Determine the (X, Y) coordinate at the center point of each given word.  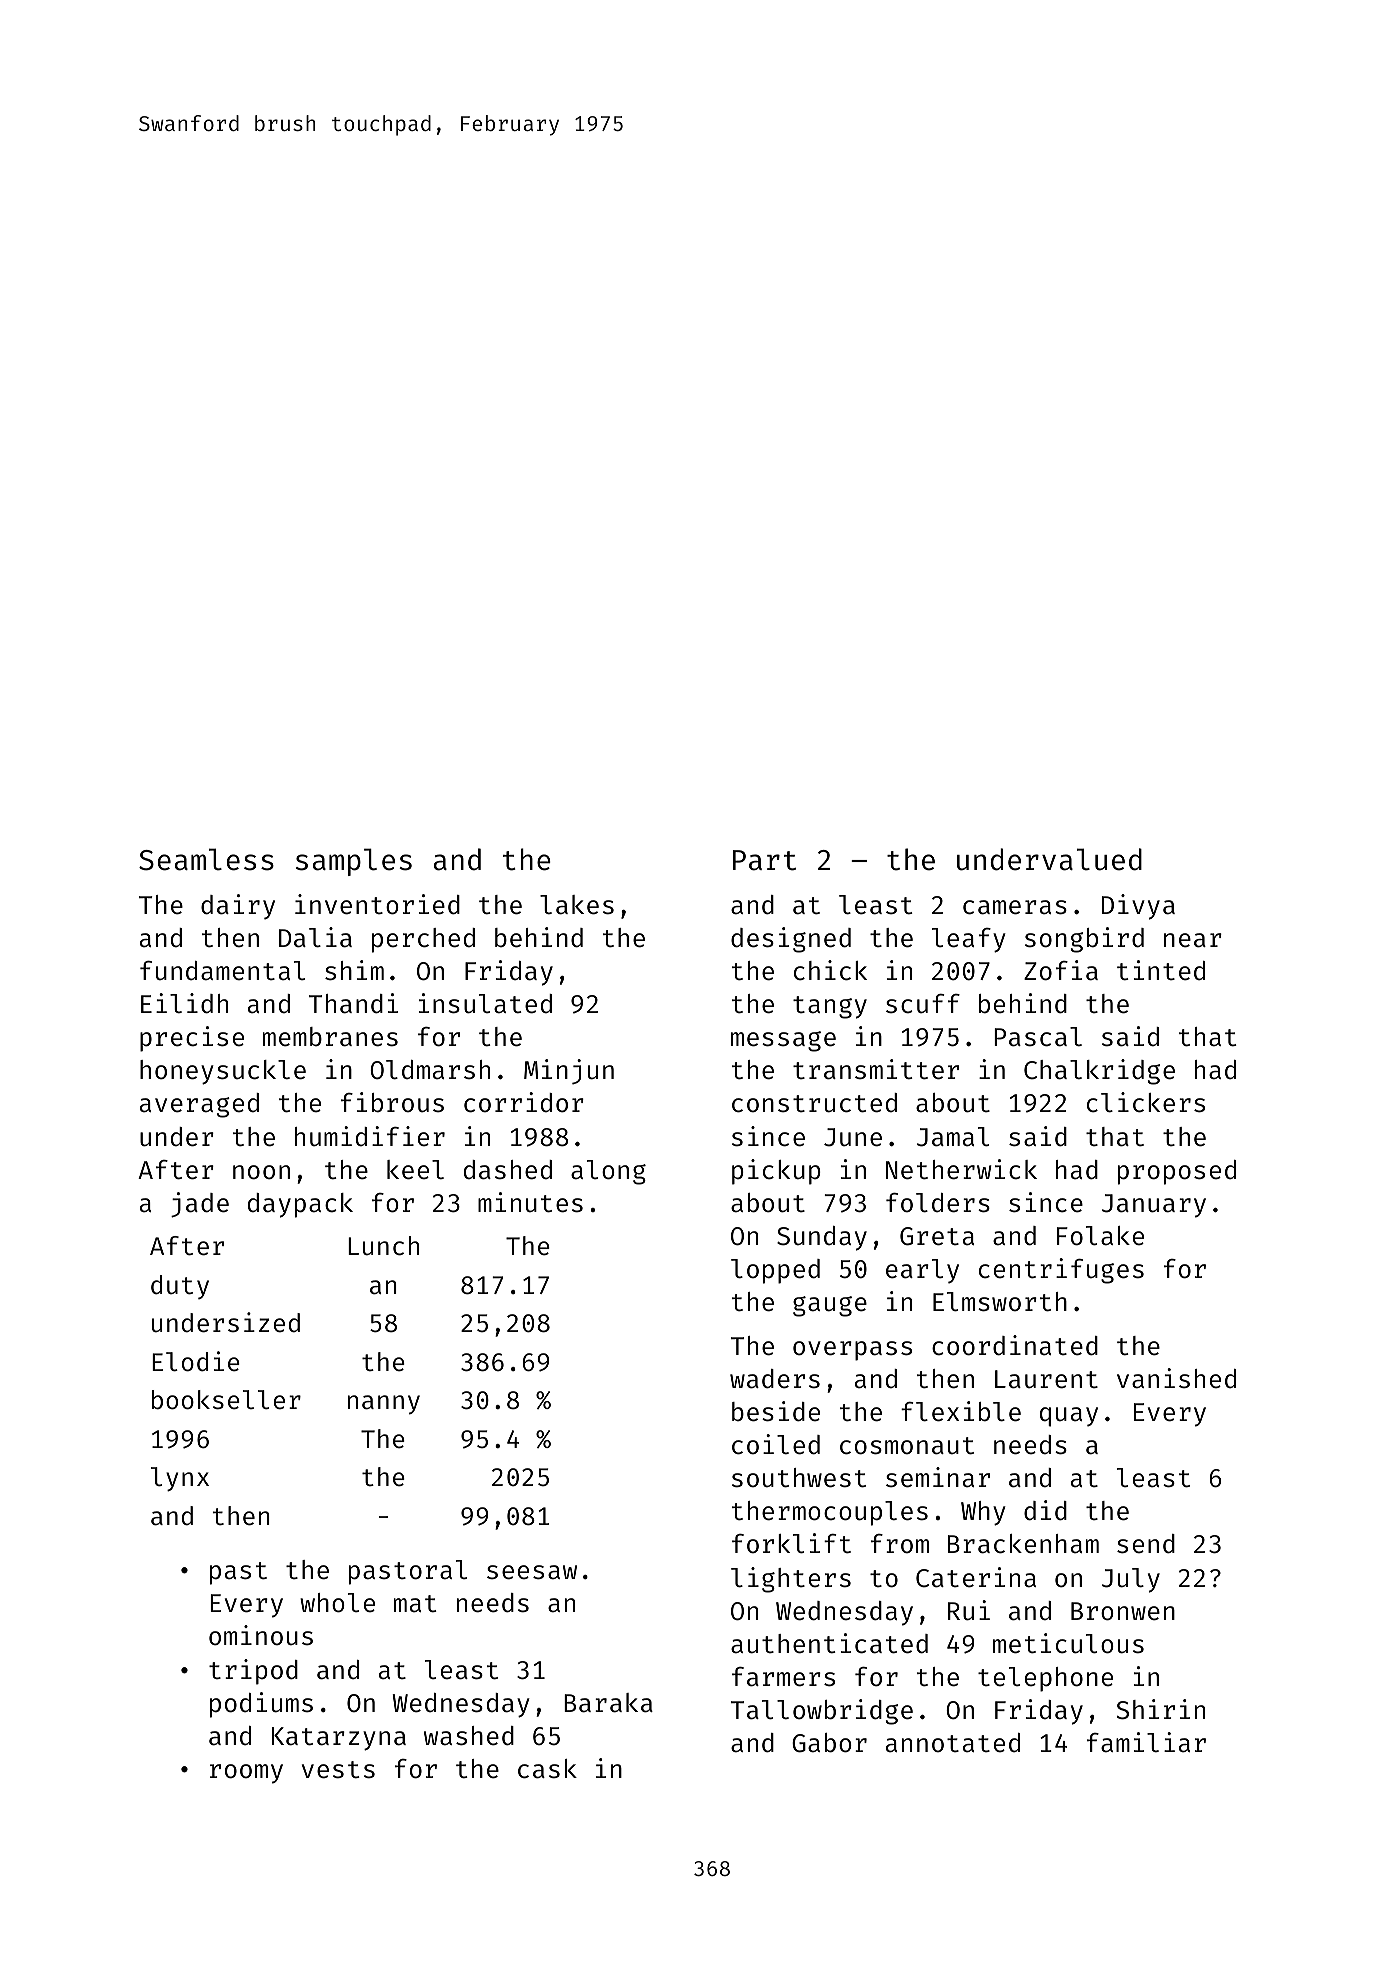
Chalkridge (1099, 1072)
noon (261, 1172)
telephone (1045, 1679)
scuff (923, 1003)
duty (180, 1287)
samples (354, 862)
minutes (530, 1202)
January (1154, 1206)
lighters (791, 1580)
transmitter (876, 1069)
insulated (485, 1003)
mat (415, 1604)
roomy (246, 1774)
